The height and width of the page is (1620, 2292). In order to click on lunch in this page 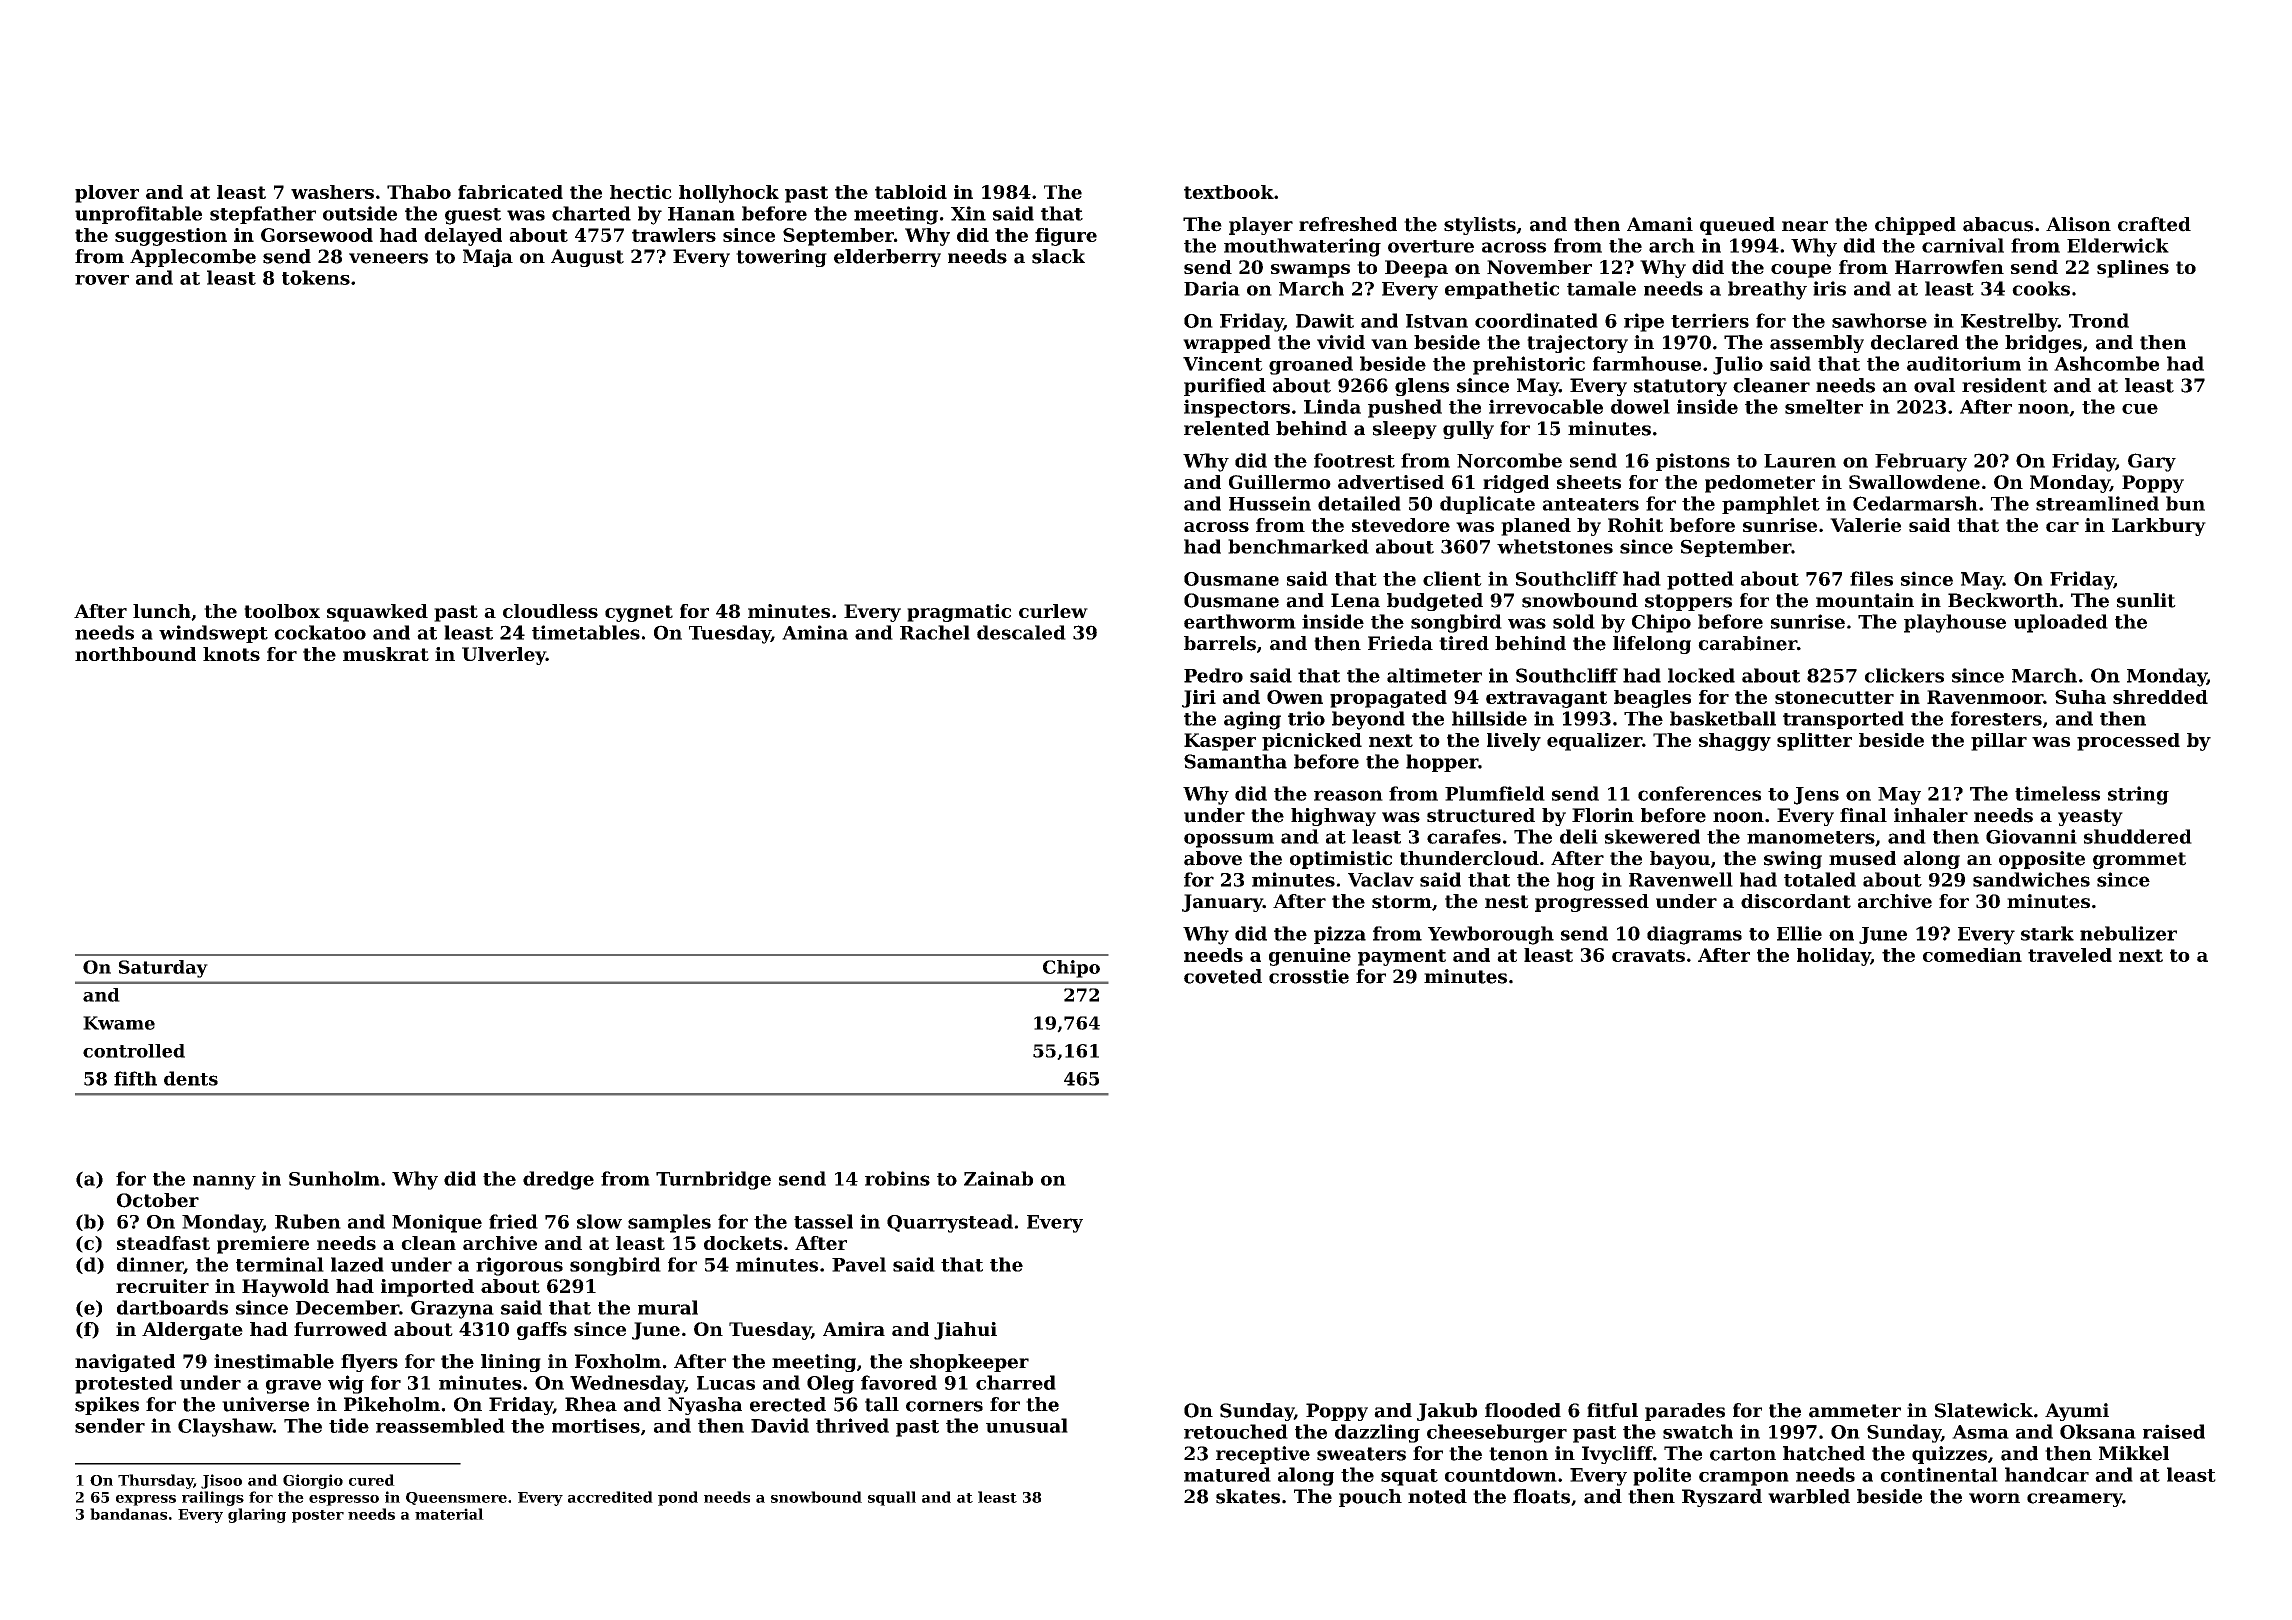, I will do `click(162, 611)`.
